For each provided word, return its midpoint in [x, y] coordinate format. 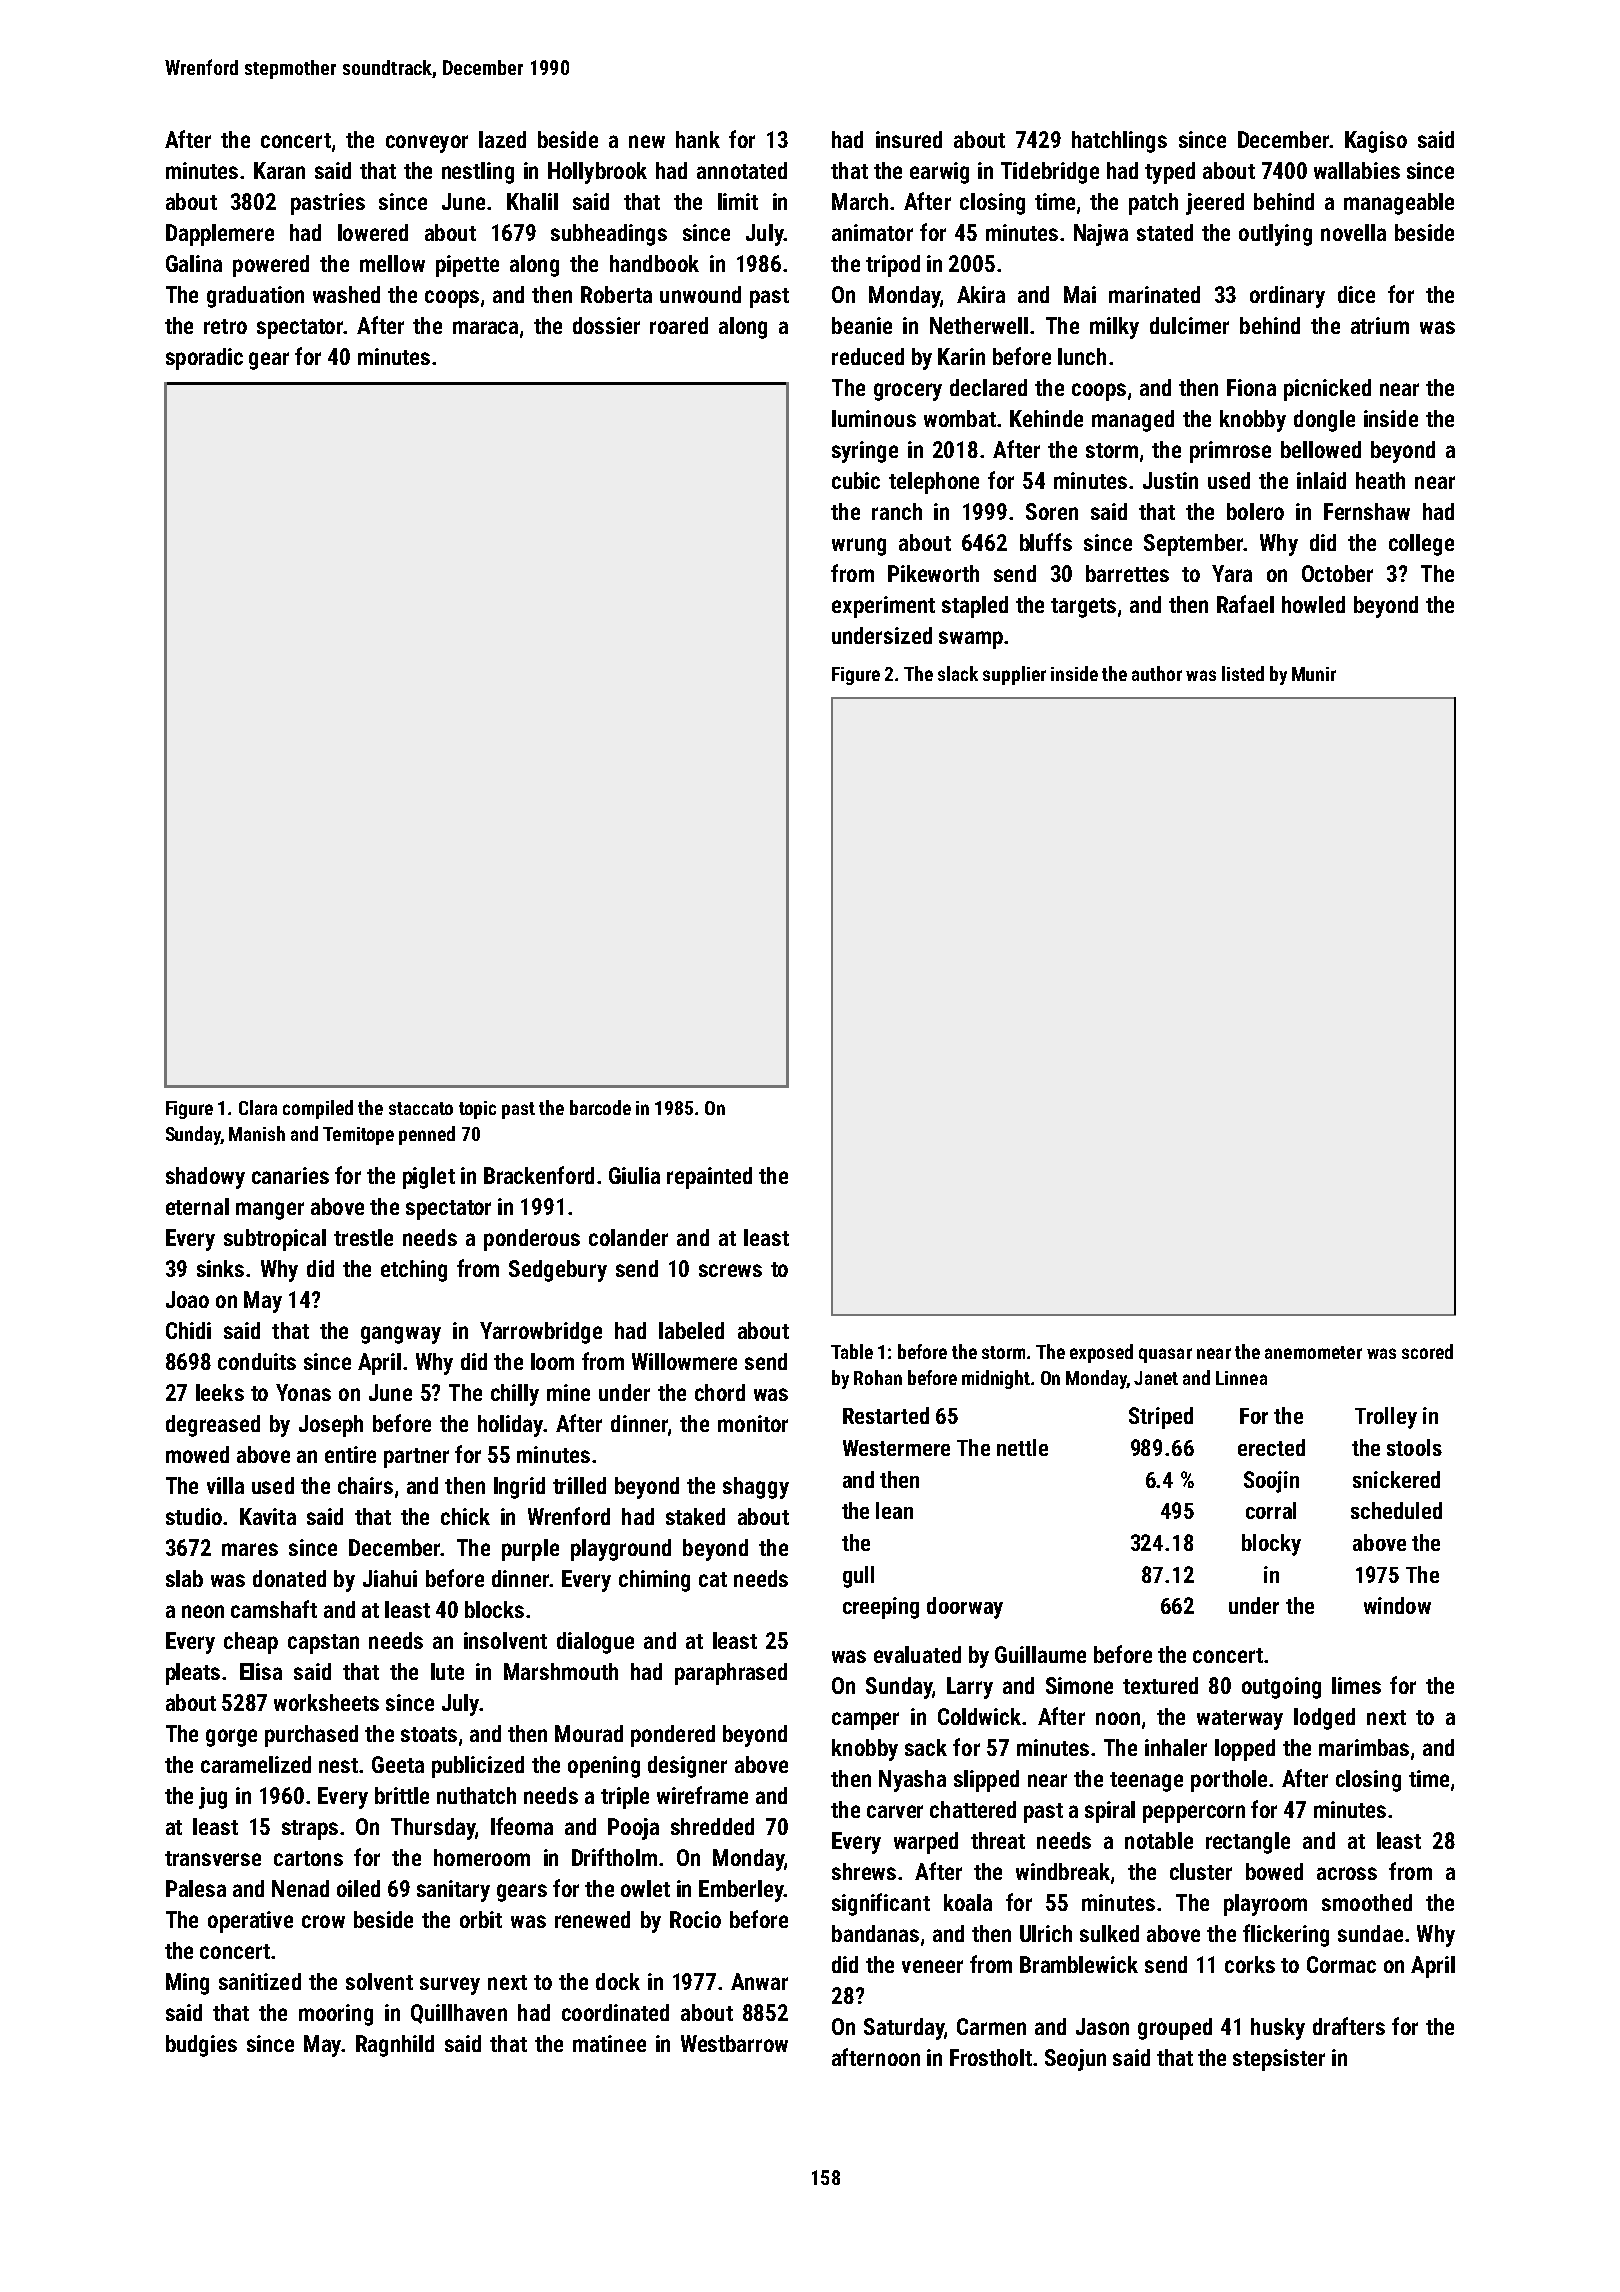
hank [698, 139]
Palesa [196, 1888]
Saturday [904, 2029]
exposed [1101, 1353]
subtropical [275, 1240]
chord [720, 1392]
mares [250, 1549]
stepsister [1279, 2060]
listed [1243, 673]
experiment [883, 607]
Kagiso [1376, 142]
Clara [258, 1107]
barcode [600, 1107]
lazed [502, 139]
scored [1427, 1351]
